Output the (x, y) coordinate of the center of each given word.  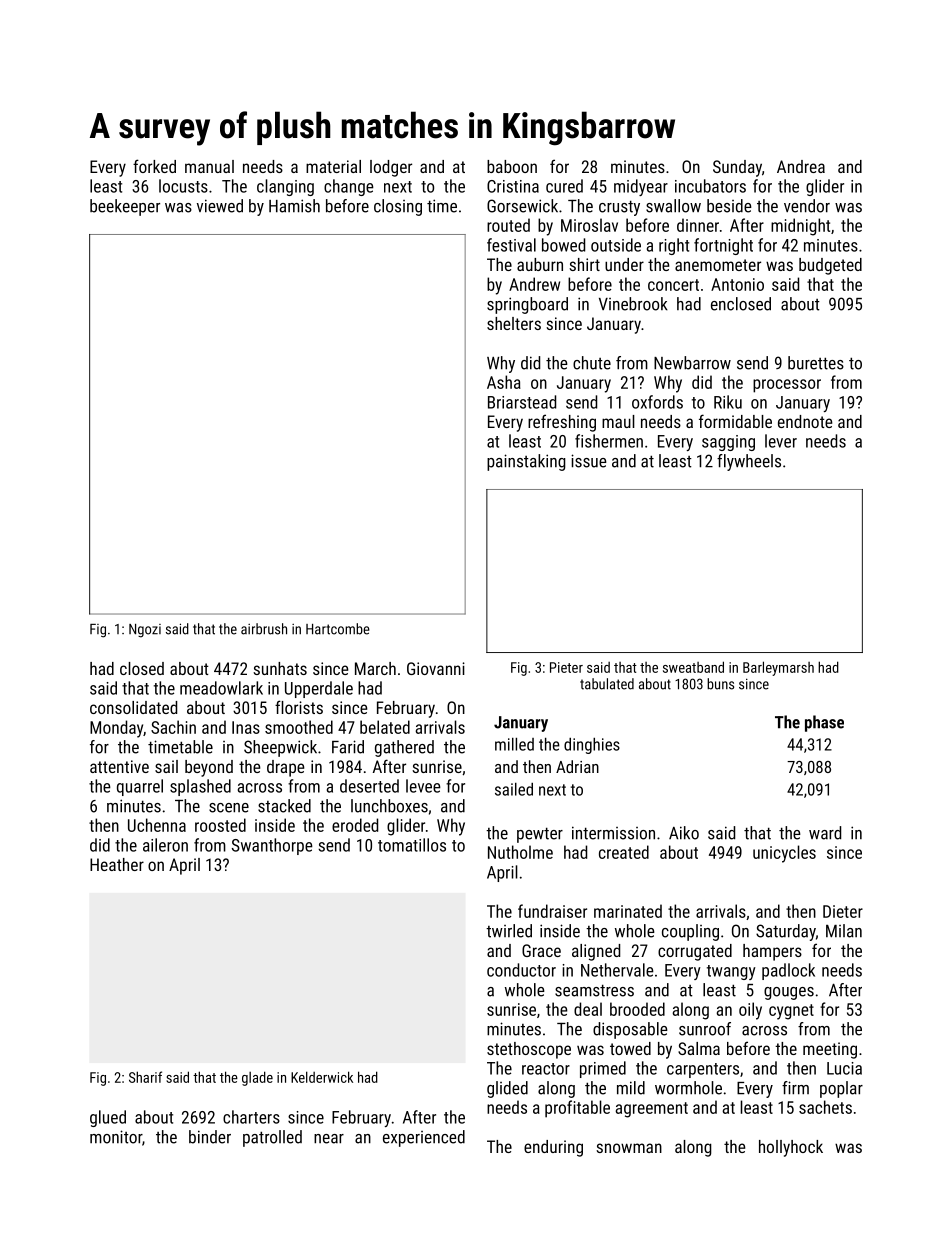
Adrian (577, 766)
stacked (284, 806)
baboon (512, 166)
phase (824, 723)
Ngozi (145, 631)
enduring (553, 1148)
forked (154, 166)
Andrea (801, 166)
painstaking (526, 462)
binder (210, 1137)
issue (589, 461)
